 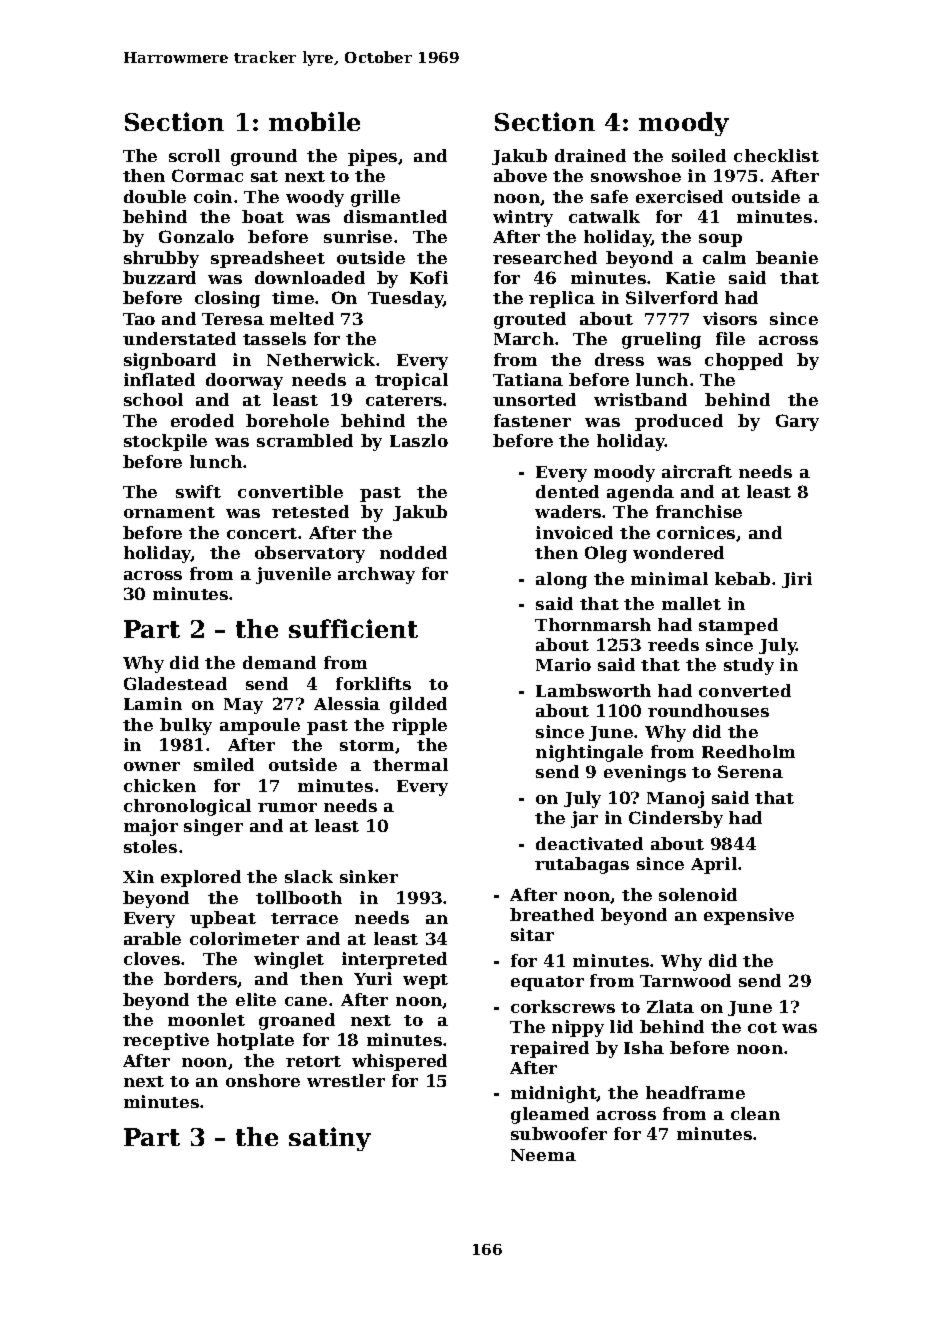 I want to click on above, so click(x=520, y=175).
